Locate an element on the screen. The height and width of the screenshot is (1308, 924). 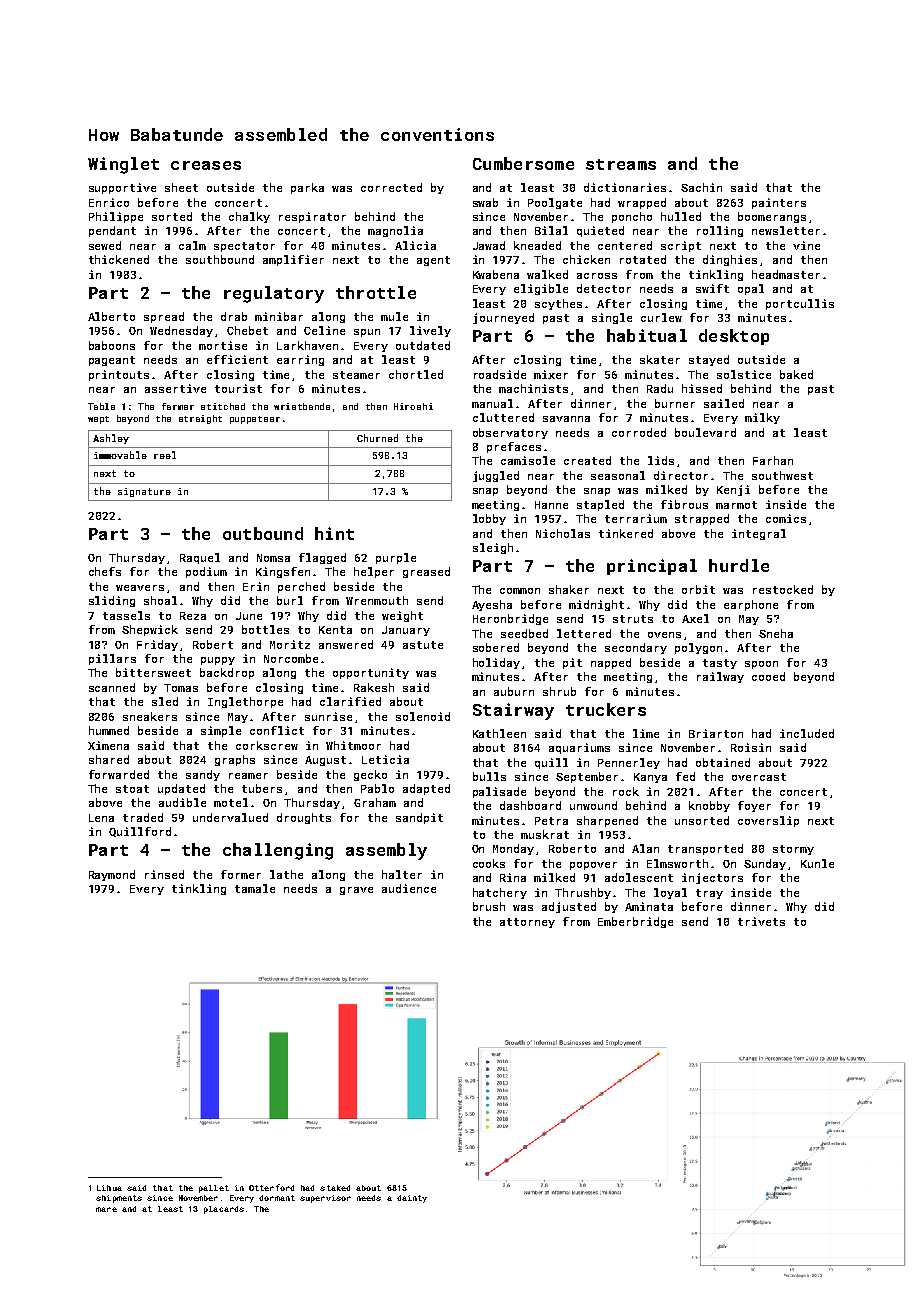
spoon is located at coordinates (761, 665).
